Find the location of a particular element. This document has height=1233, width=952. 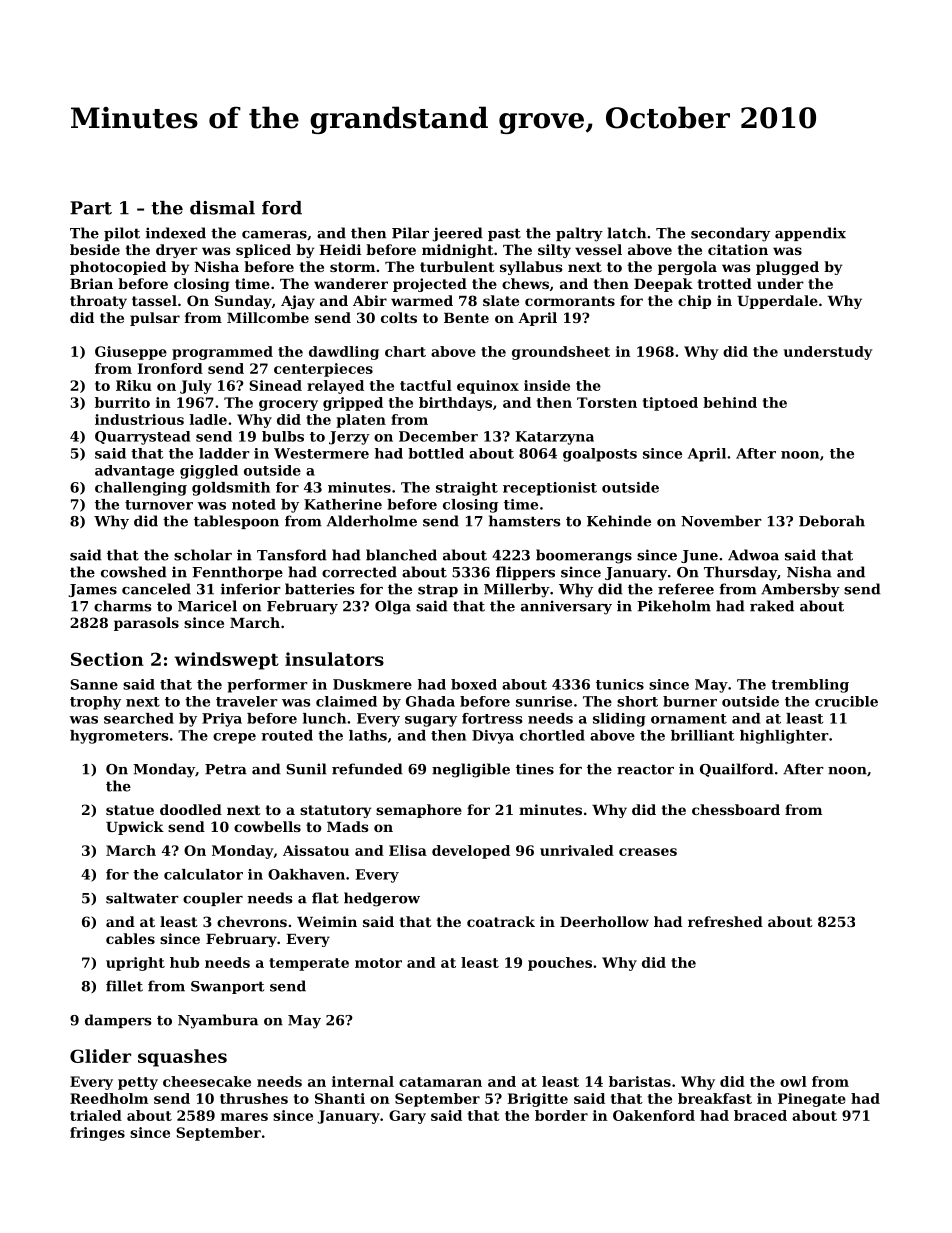

Part is located at coordinates (91, 208).
